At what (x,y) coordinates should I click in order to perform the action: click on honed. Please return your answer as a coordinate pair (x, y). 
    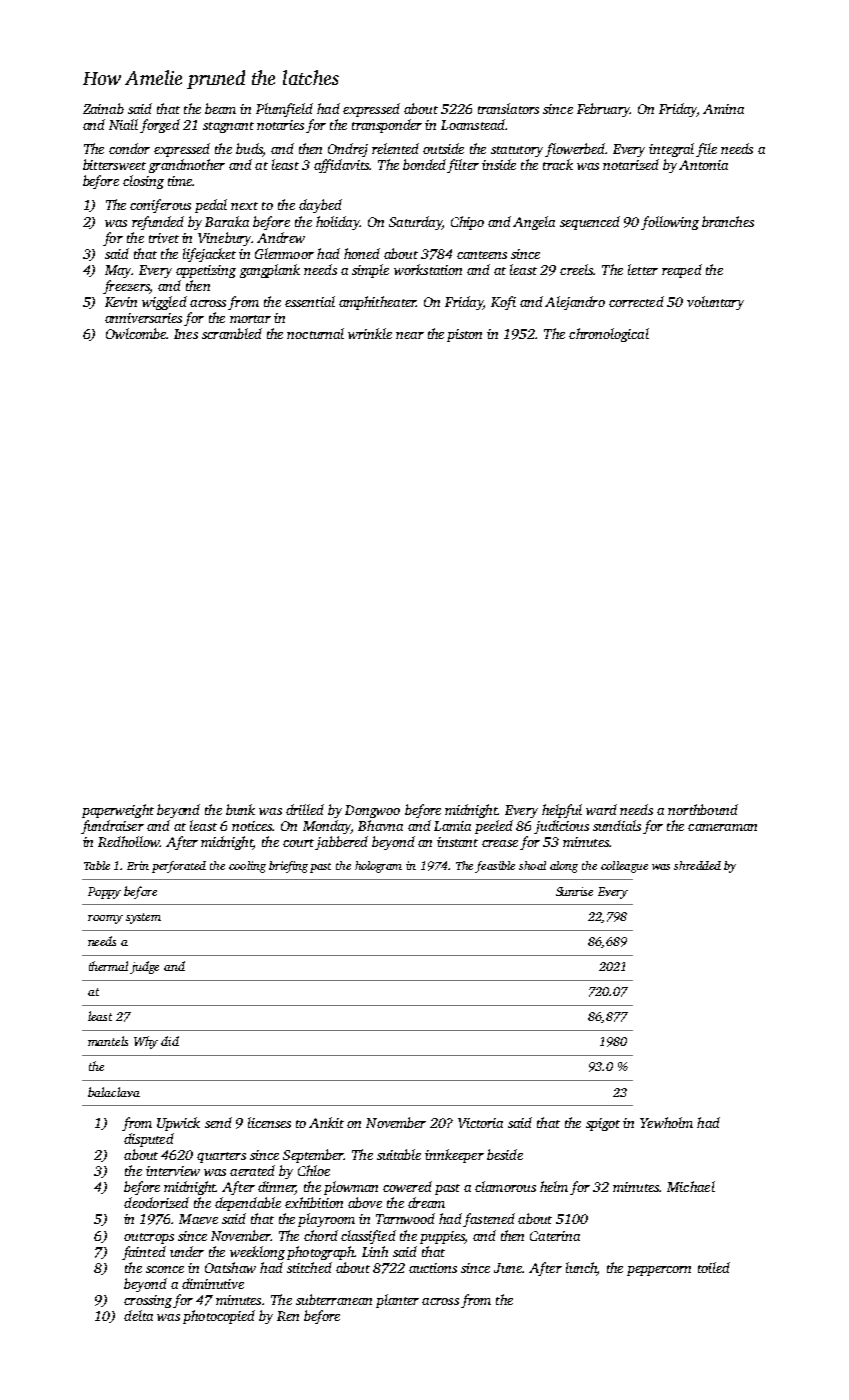
    Looking at the image, I should click on (362, 253).
